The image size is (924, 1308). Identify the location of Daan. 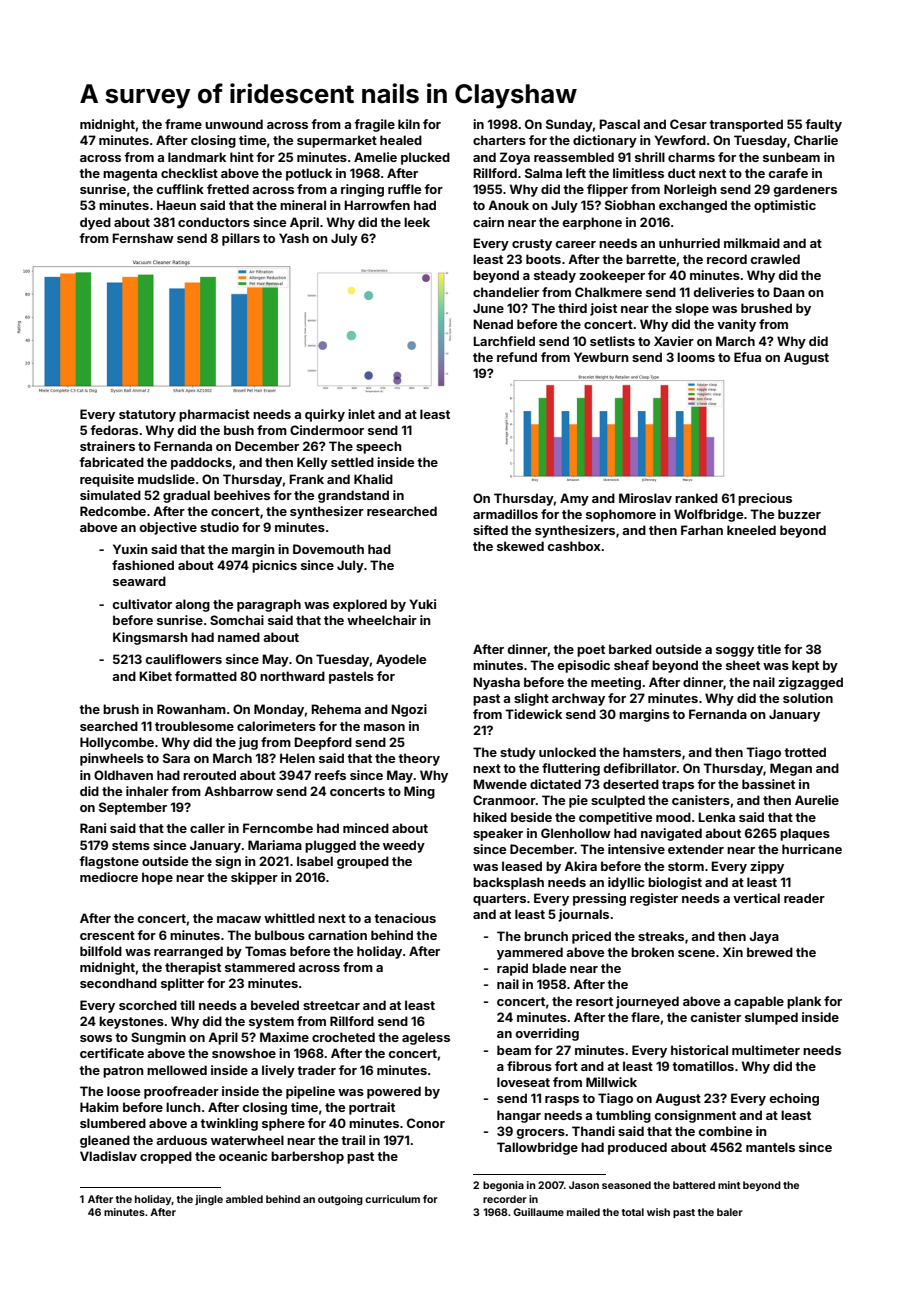
(789, 292).
